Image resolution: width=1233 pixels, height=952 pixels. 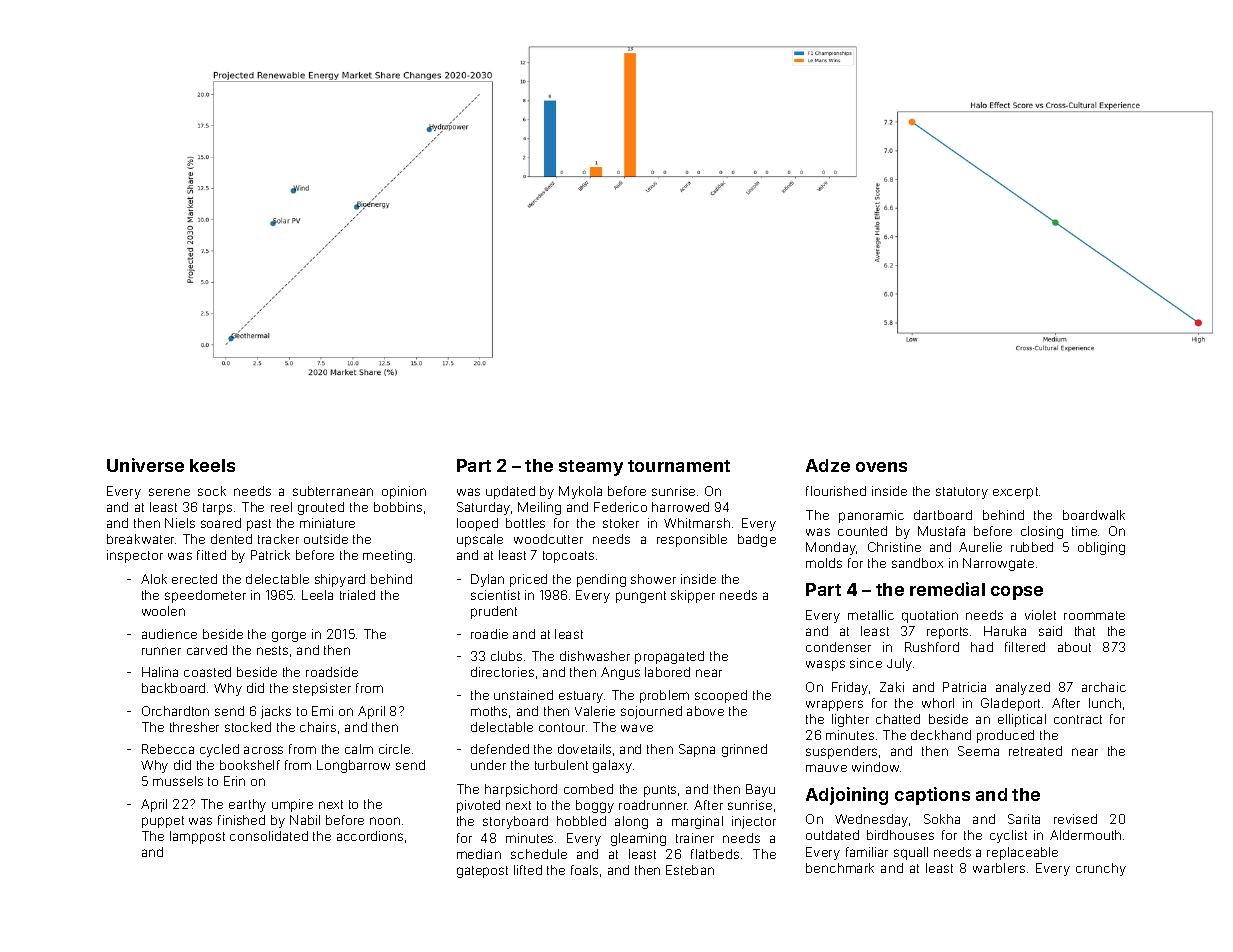 What do you see at coordinates (515, 822) in the image?
I see `storyboard` at bounding box center [515, 822].
